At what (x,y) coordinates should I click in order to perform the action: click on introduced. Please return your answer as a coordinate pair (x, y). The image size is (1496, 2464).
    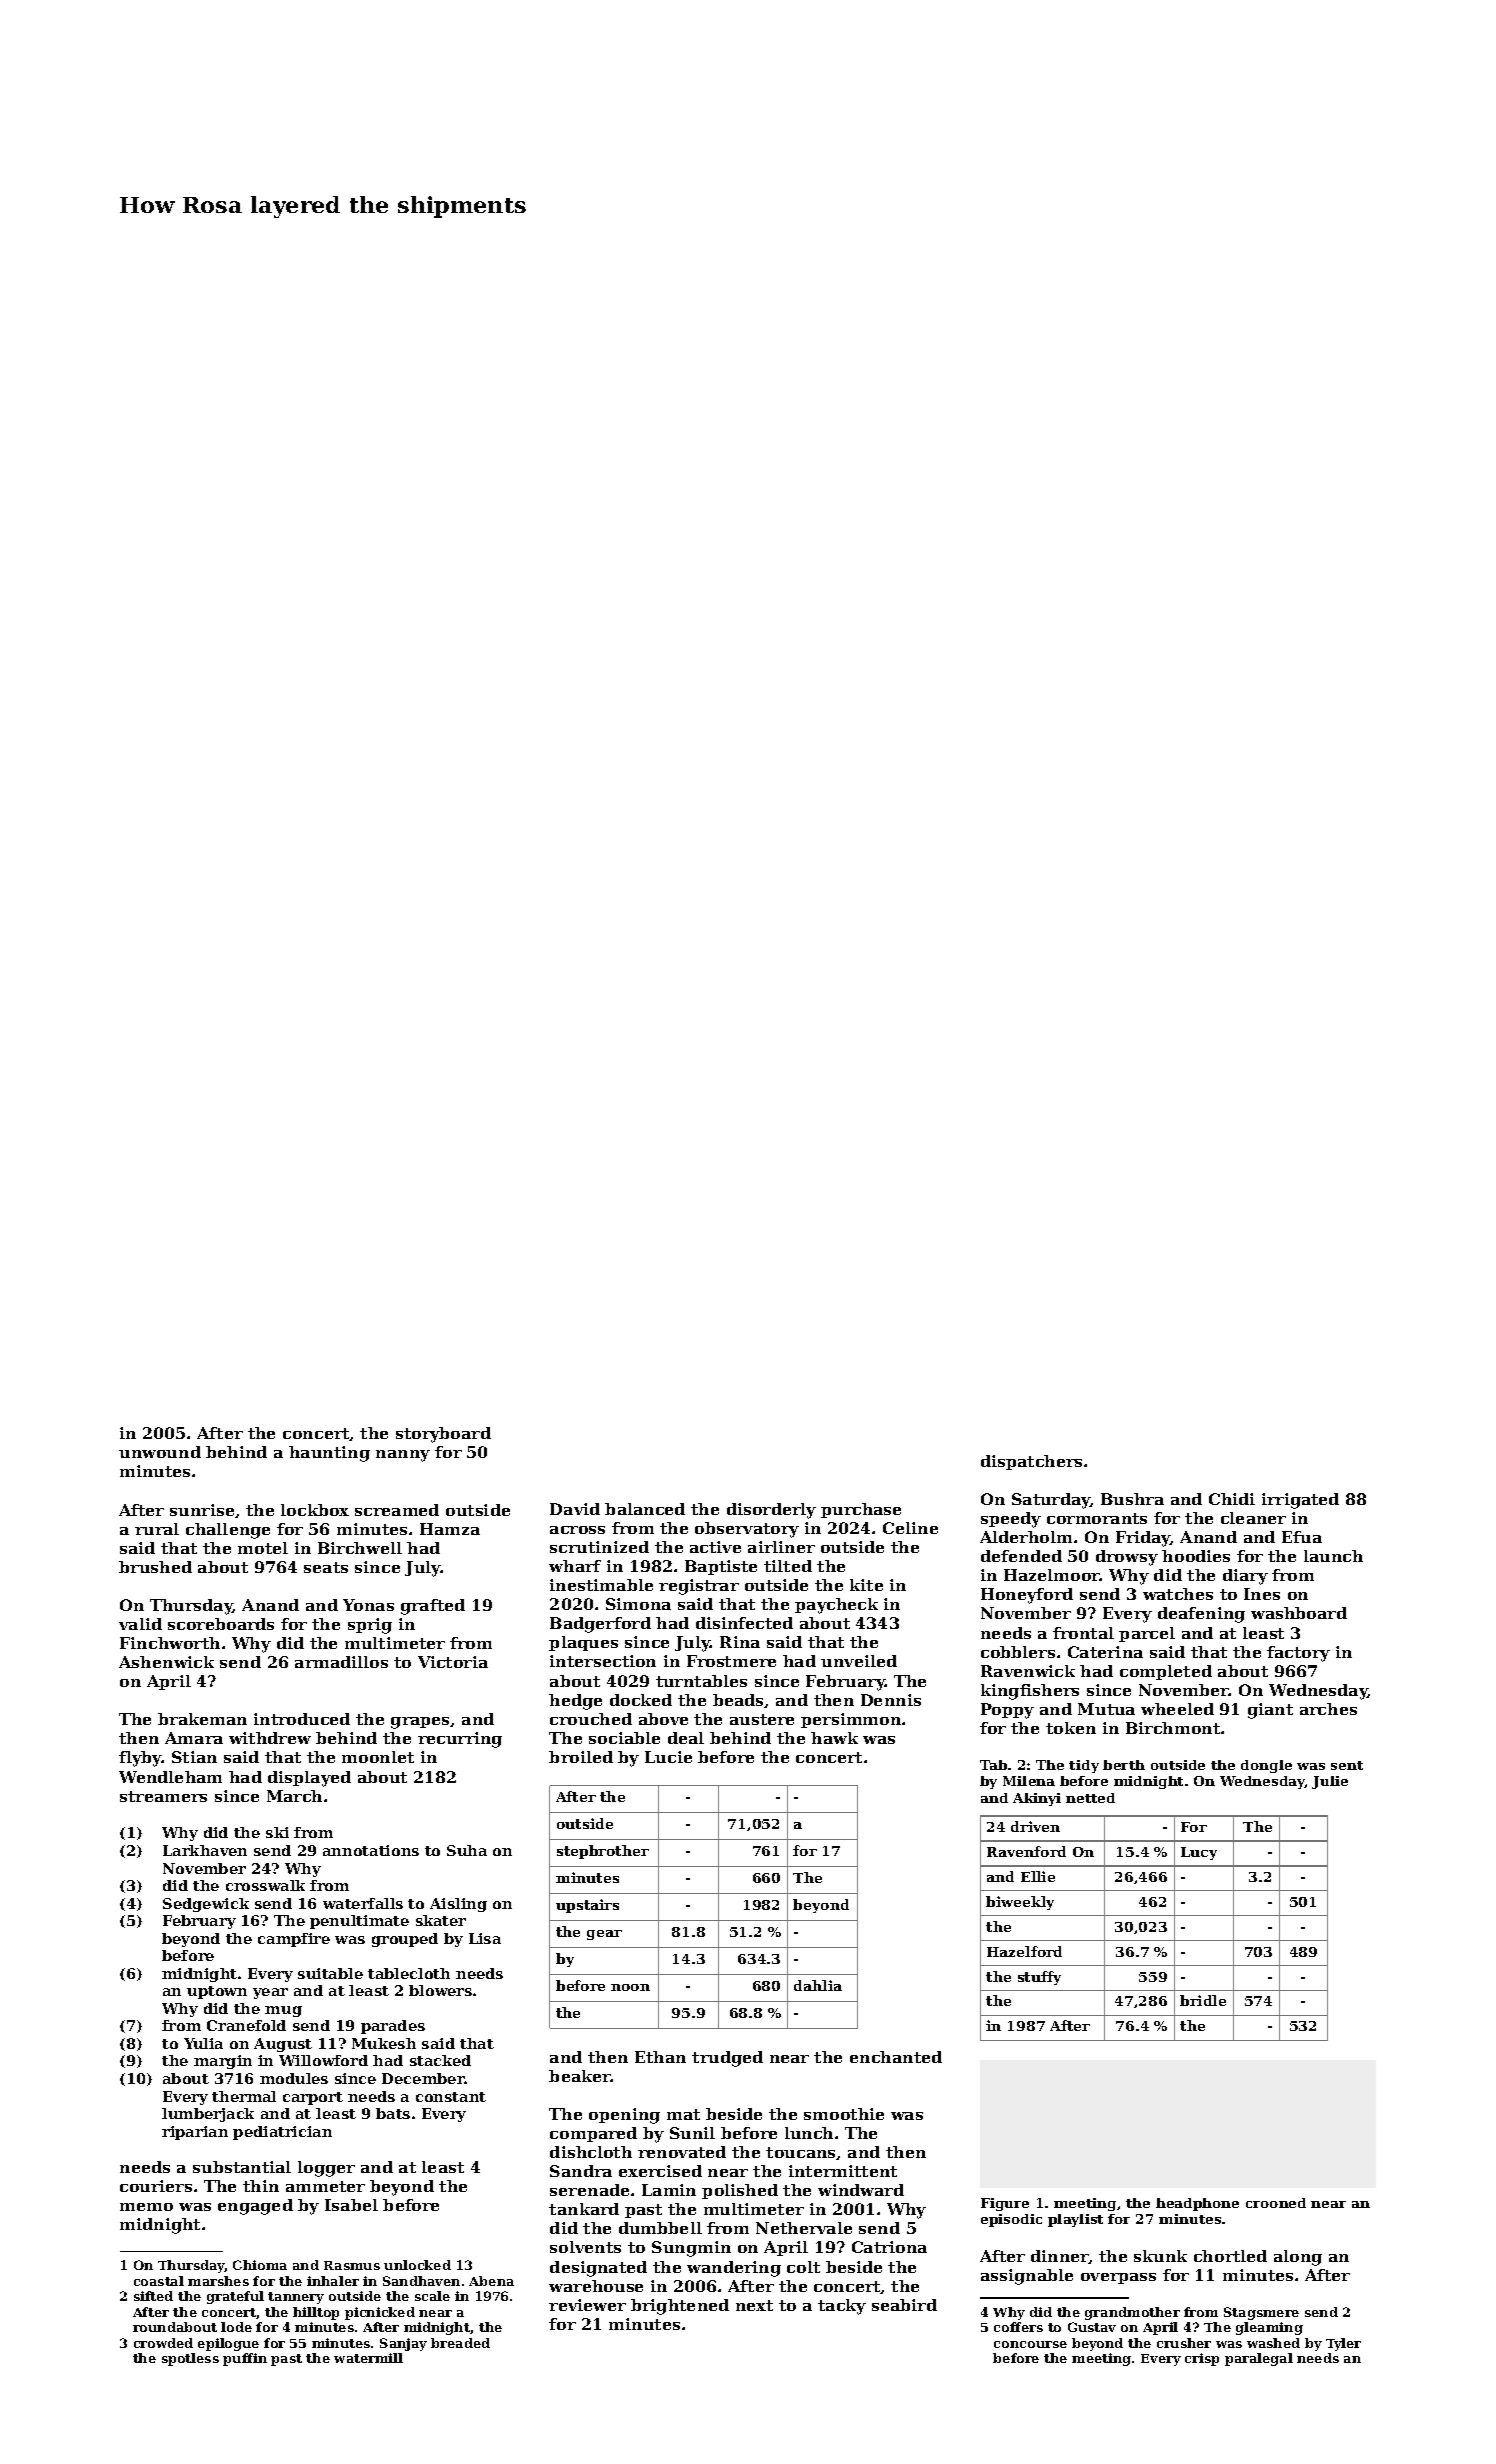
    Looking at the image, I should click on (302, 1719).
